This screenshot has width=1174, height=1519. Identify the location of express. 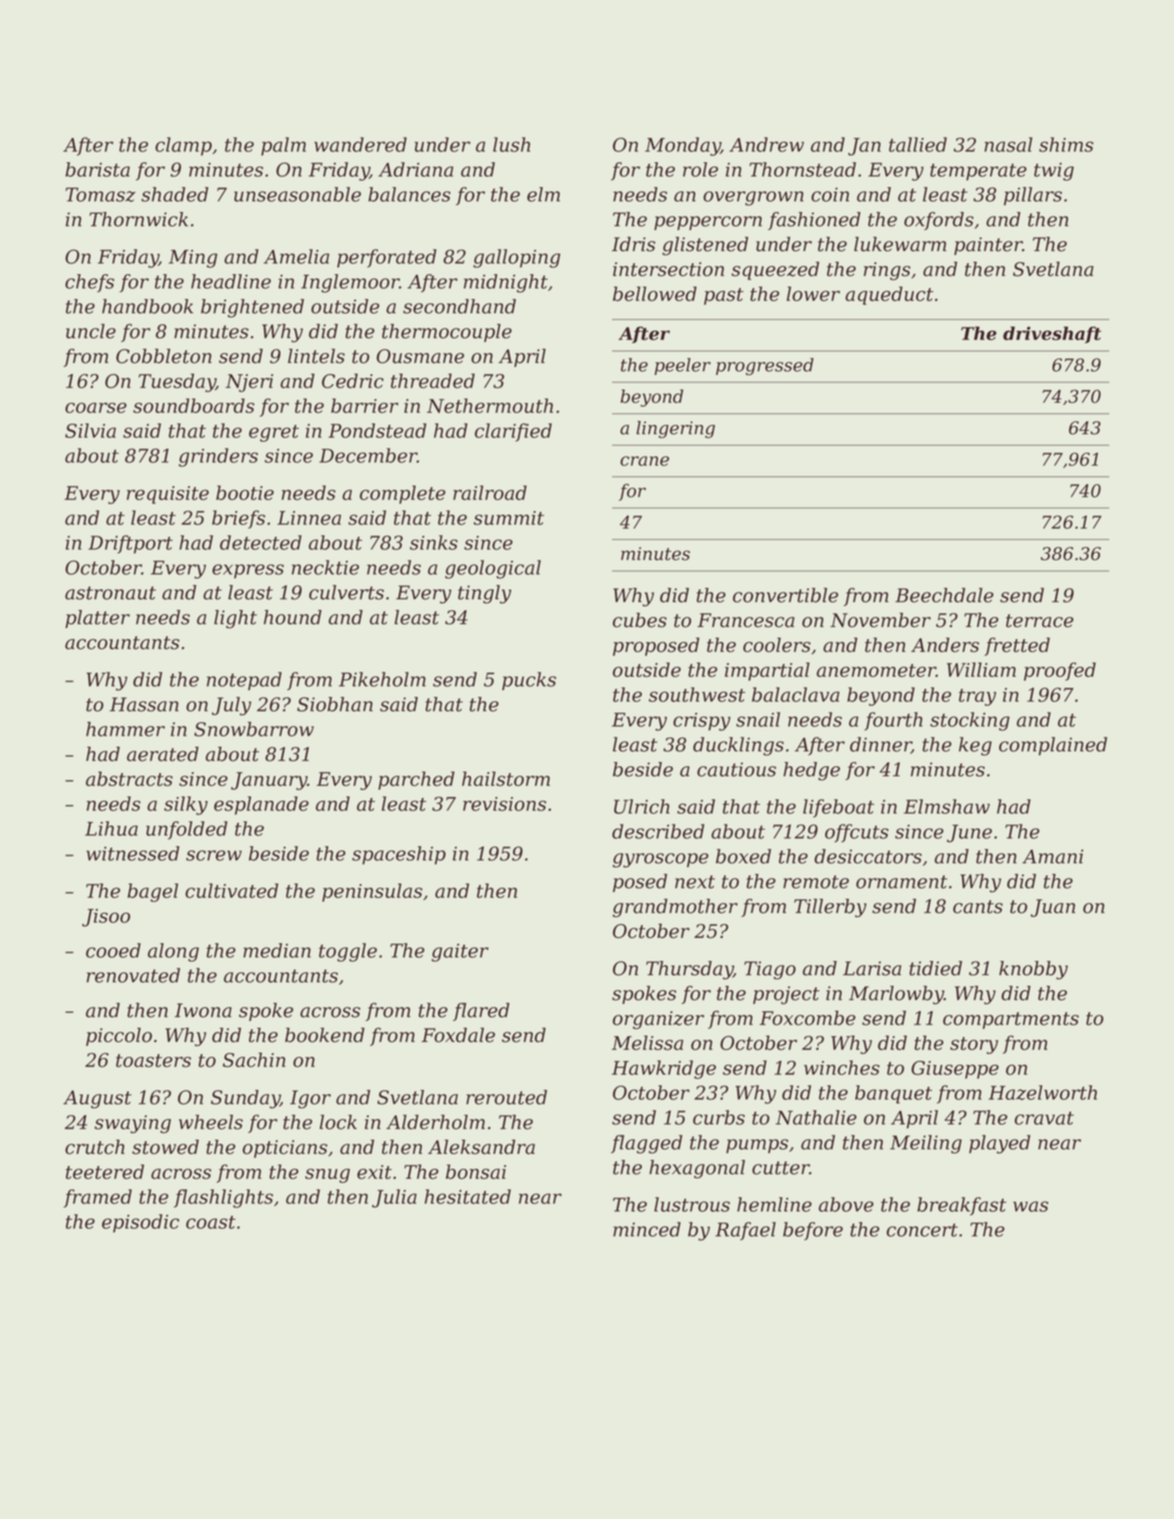
(248, 571).
